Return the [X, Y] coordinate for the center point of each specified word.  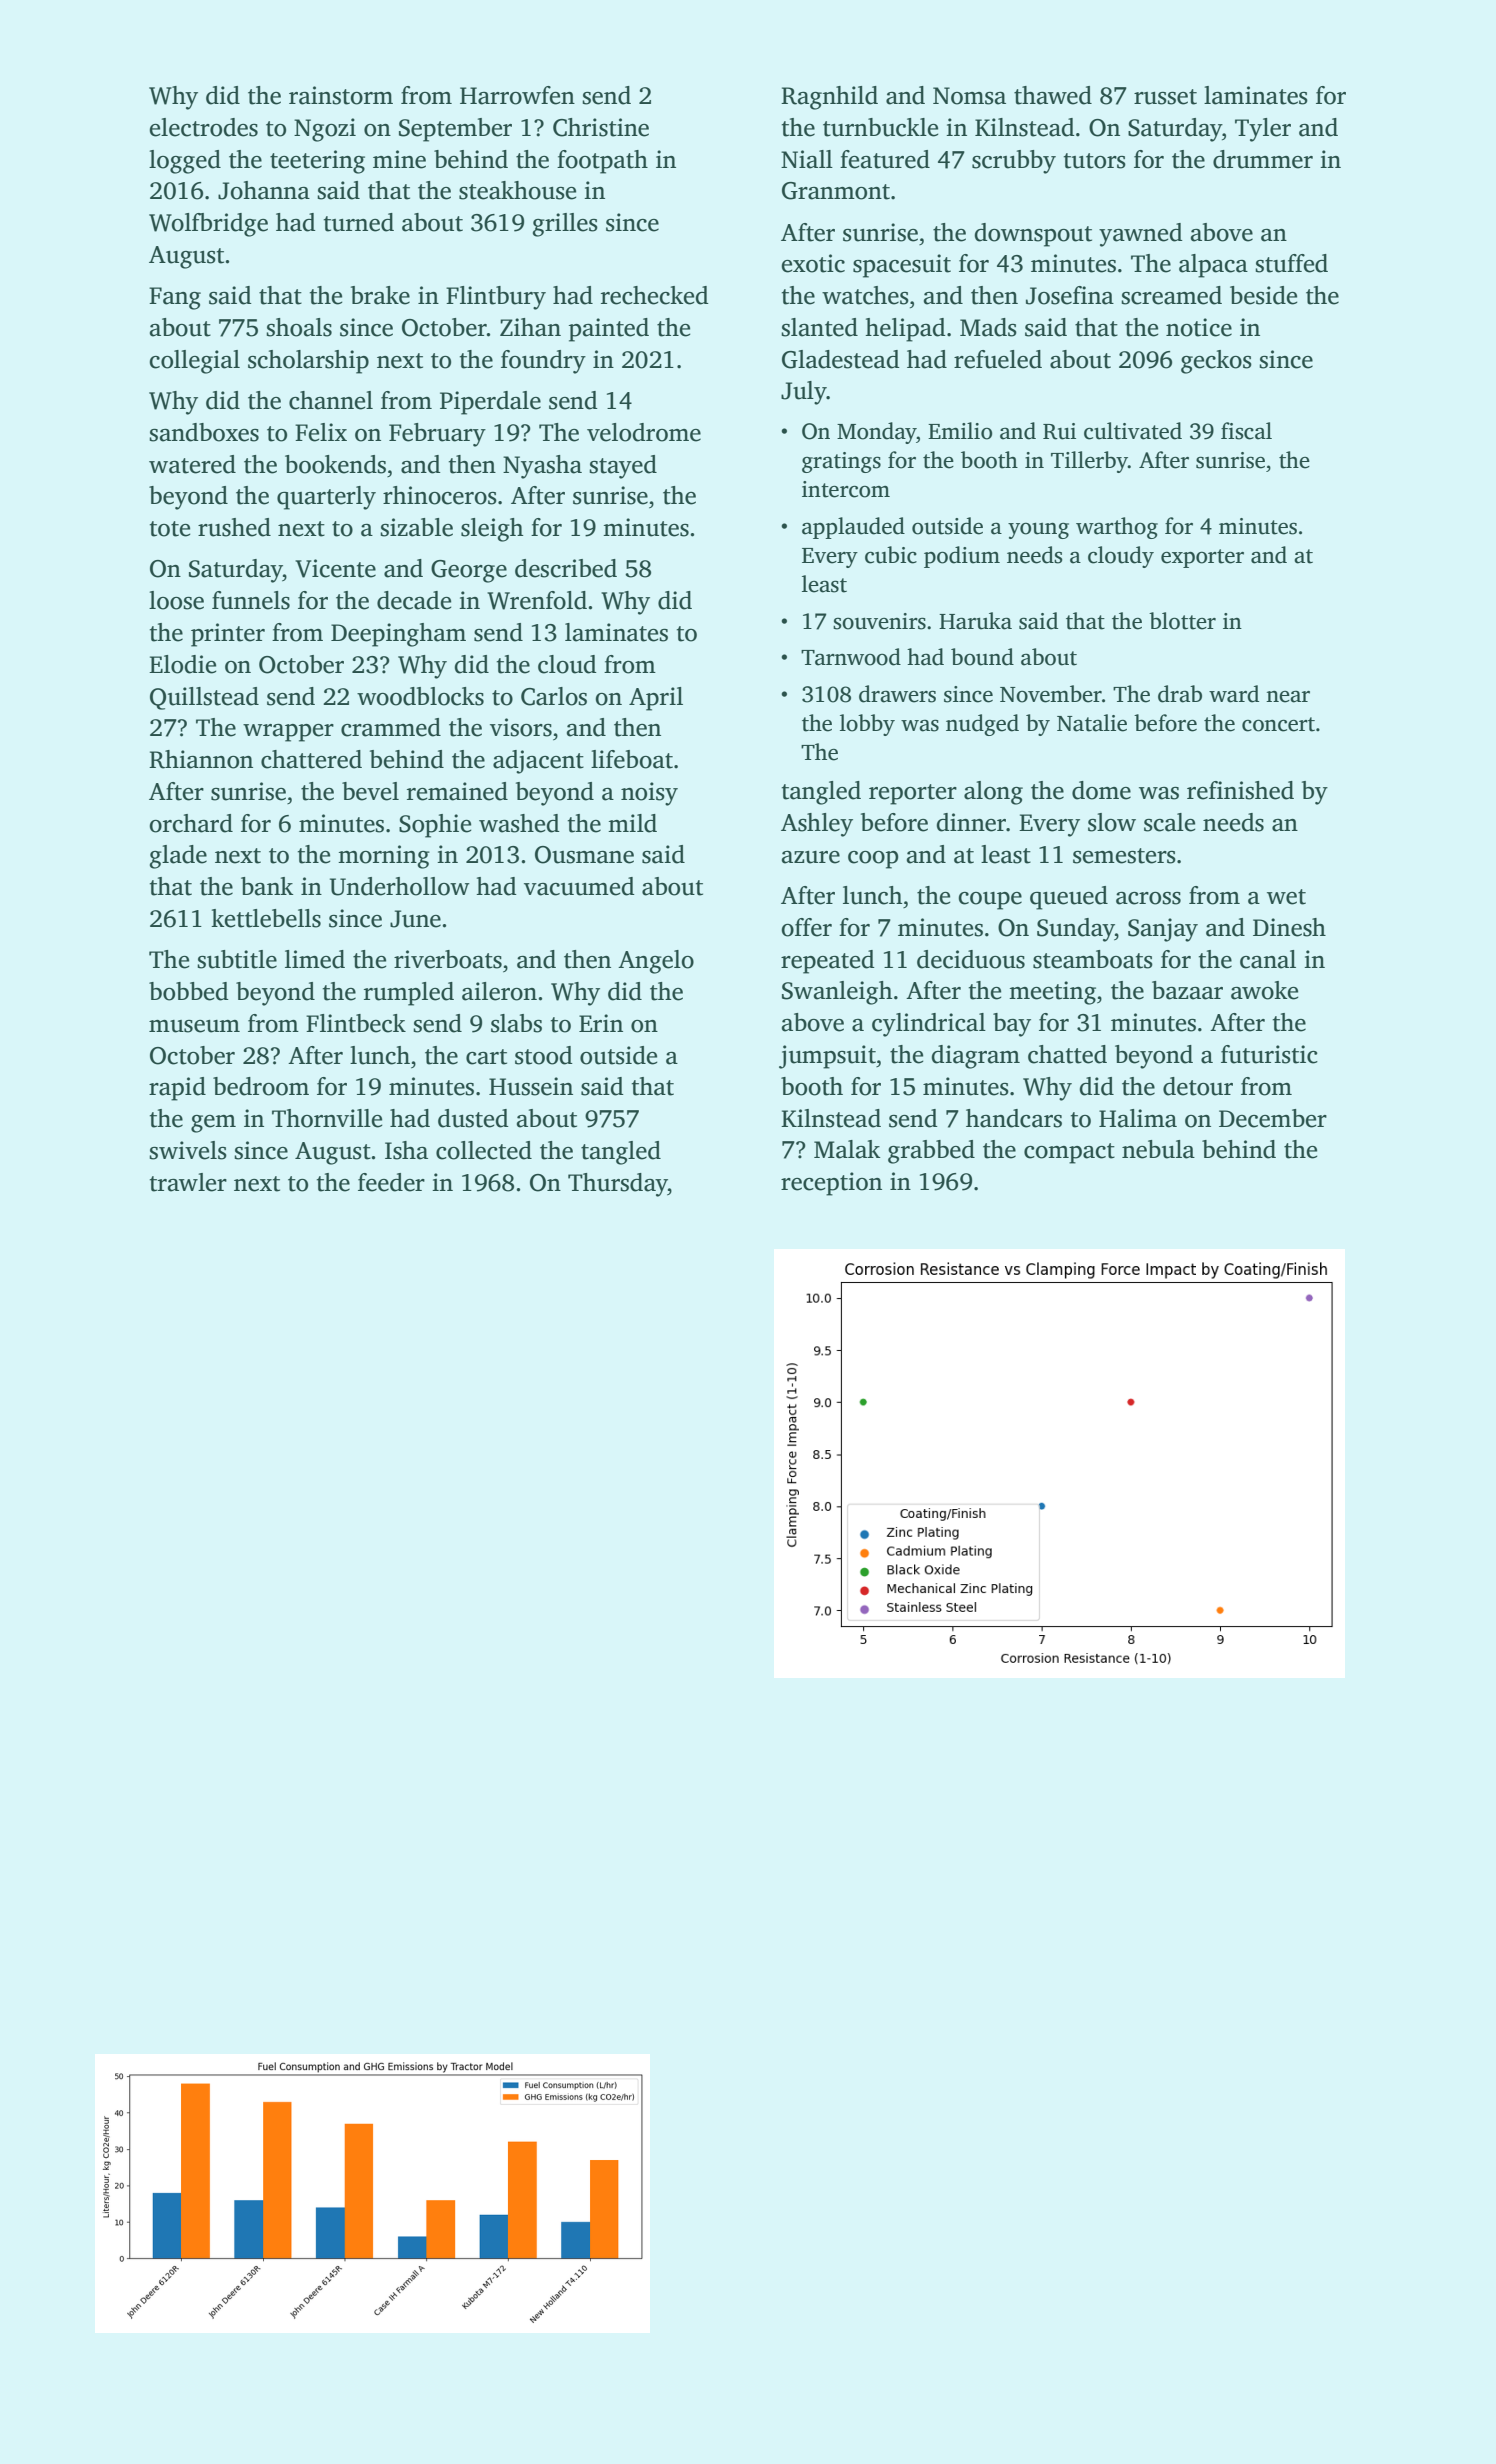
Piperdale [490, 403]
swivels [188, 1150]
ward [1234, 694]
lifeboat [632, 759]
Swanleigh [837, 993]
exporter [1202, 558]
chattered [311, 759]
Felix [321, 432]
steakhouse [517, 190]
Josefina [1070, 295]
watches [865, 295]
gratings [841, 462]
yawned [1141, 235]
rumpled [409, 994]
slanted [819, 327]
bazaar [1187, 990]
